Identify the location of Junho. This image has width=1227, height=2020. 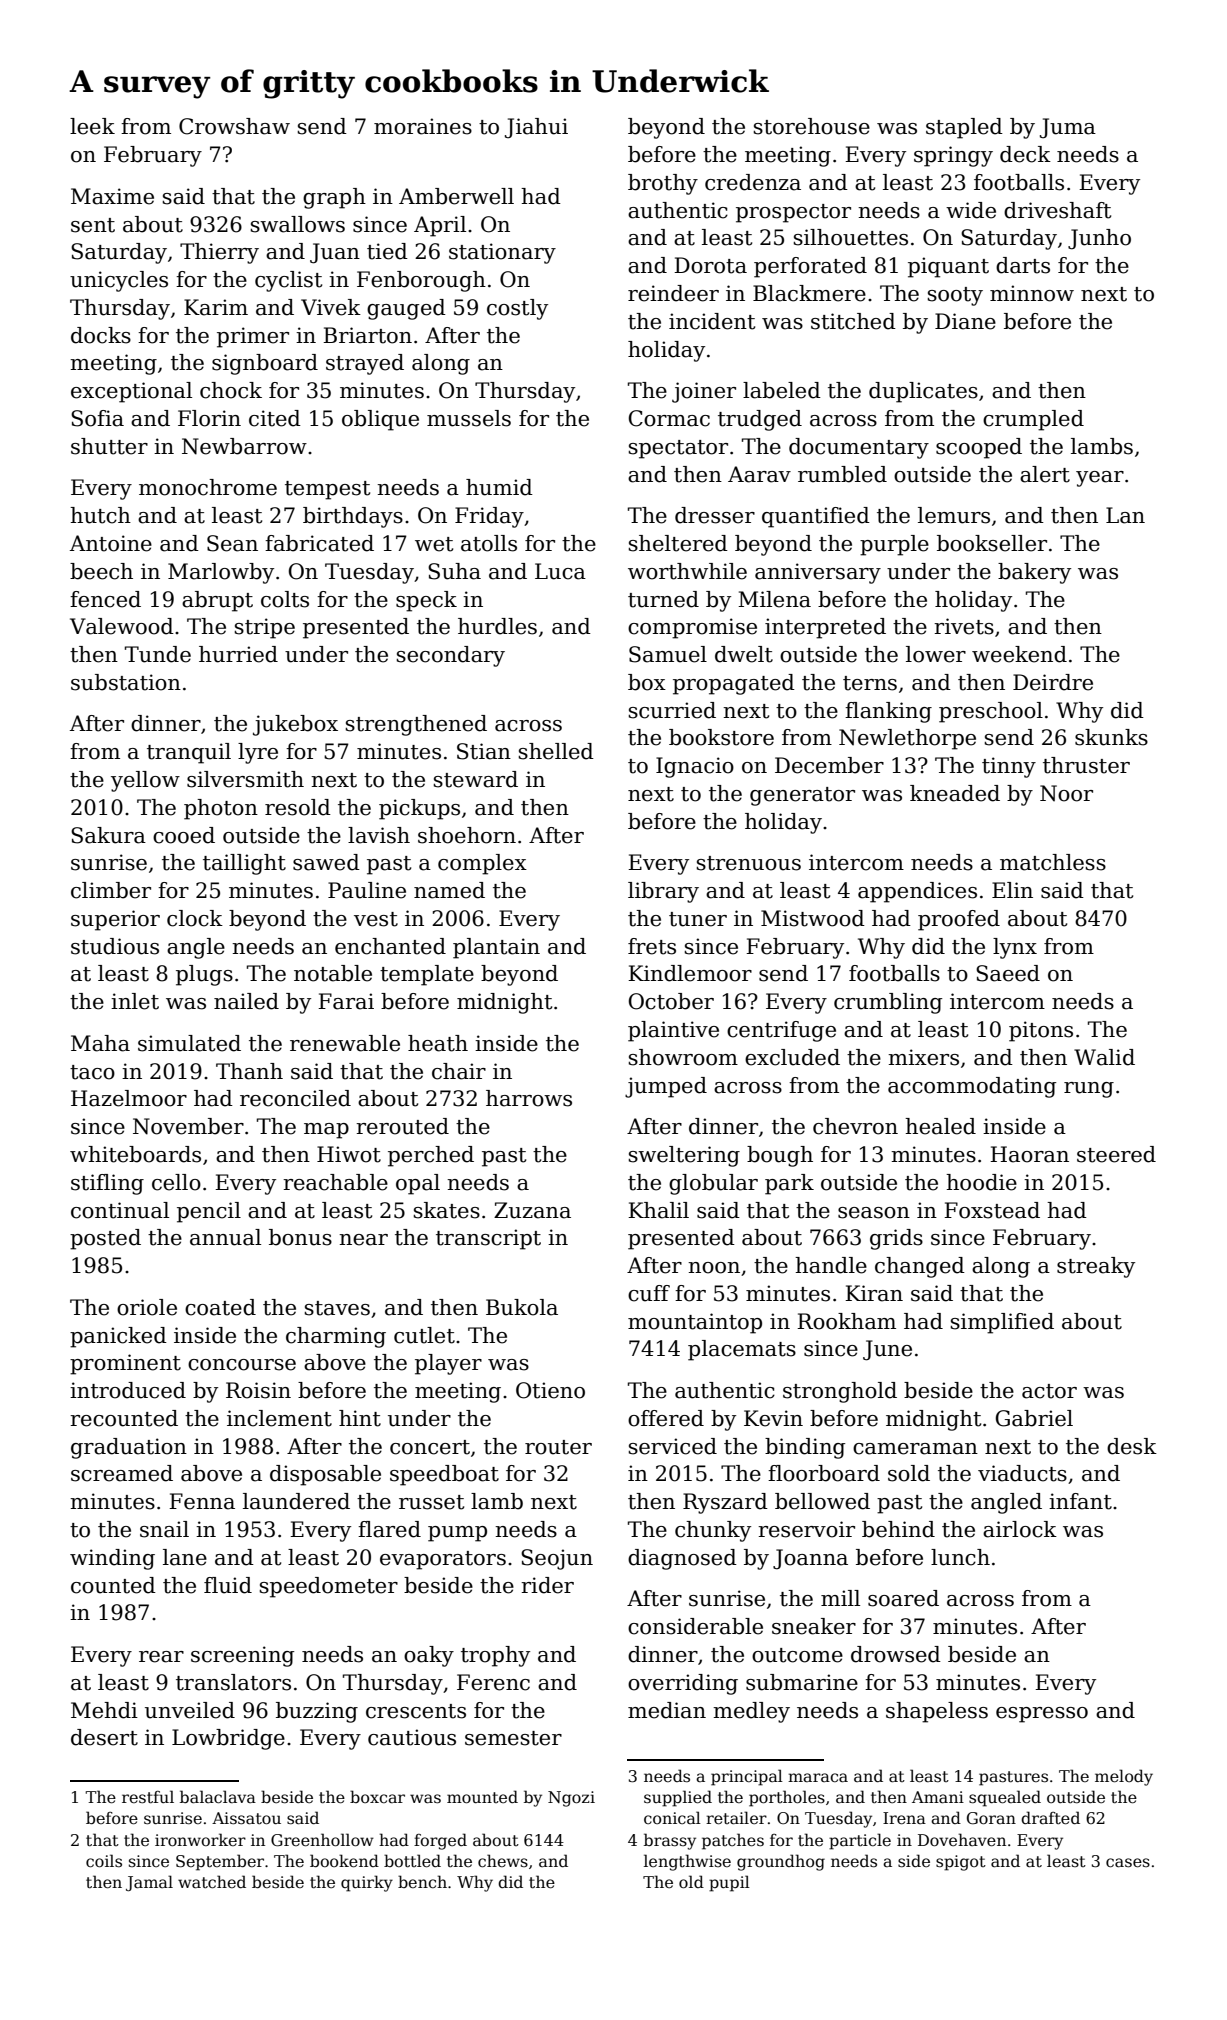
(1099, 239).
